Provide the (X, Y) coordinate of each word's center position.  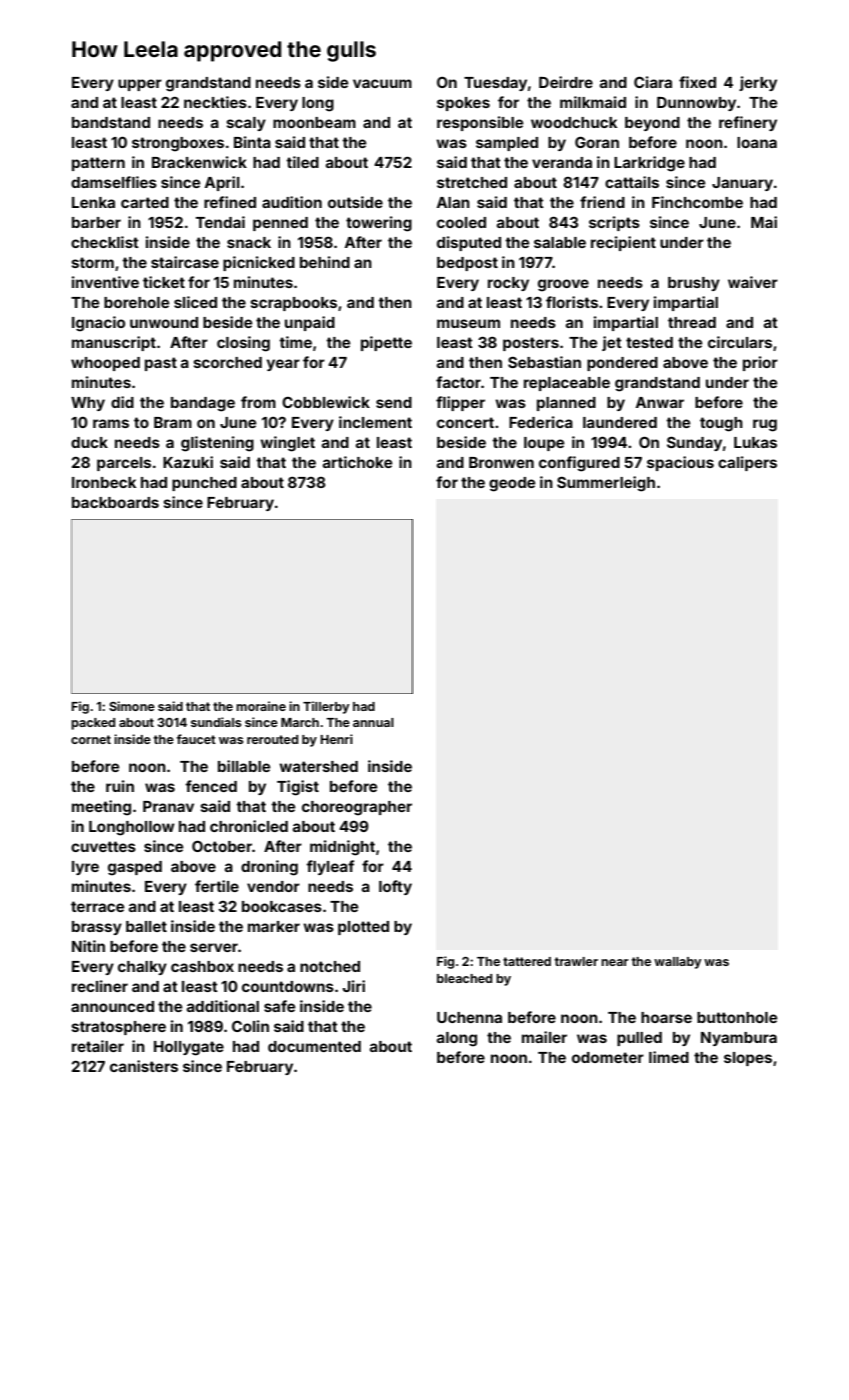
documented (314, 1046)
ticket (164, 282)
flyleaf (330, 867)
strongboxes (178, 144)
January (742, 184)
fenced (211, 786)
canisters (144, 1066)
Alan (453, 202)
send (394, 402)
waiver (753, 282)
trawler (576, 961)
